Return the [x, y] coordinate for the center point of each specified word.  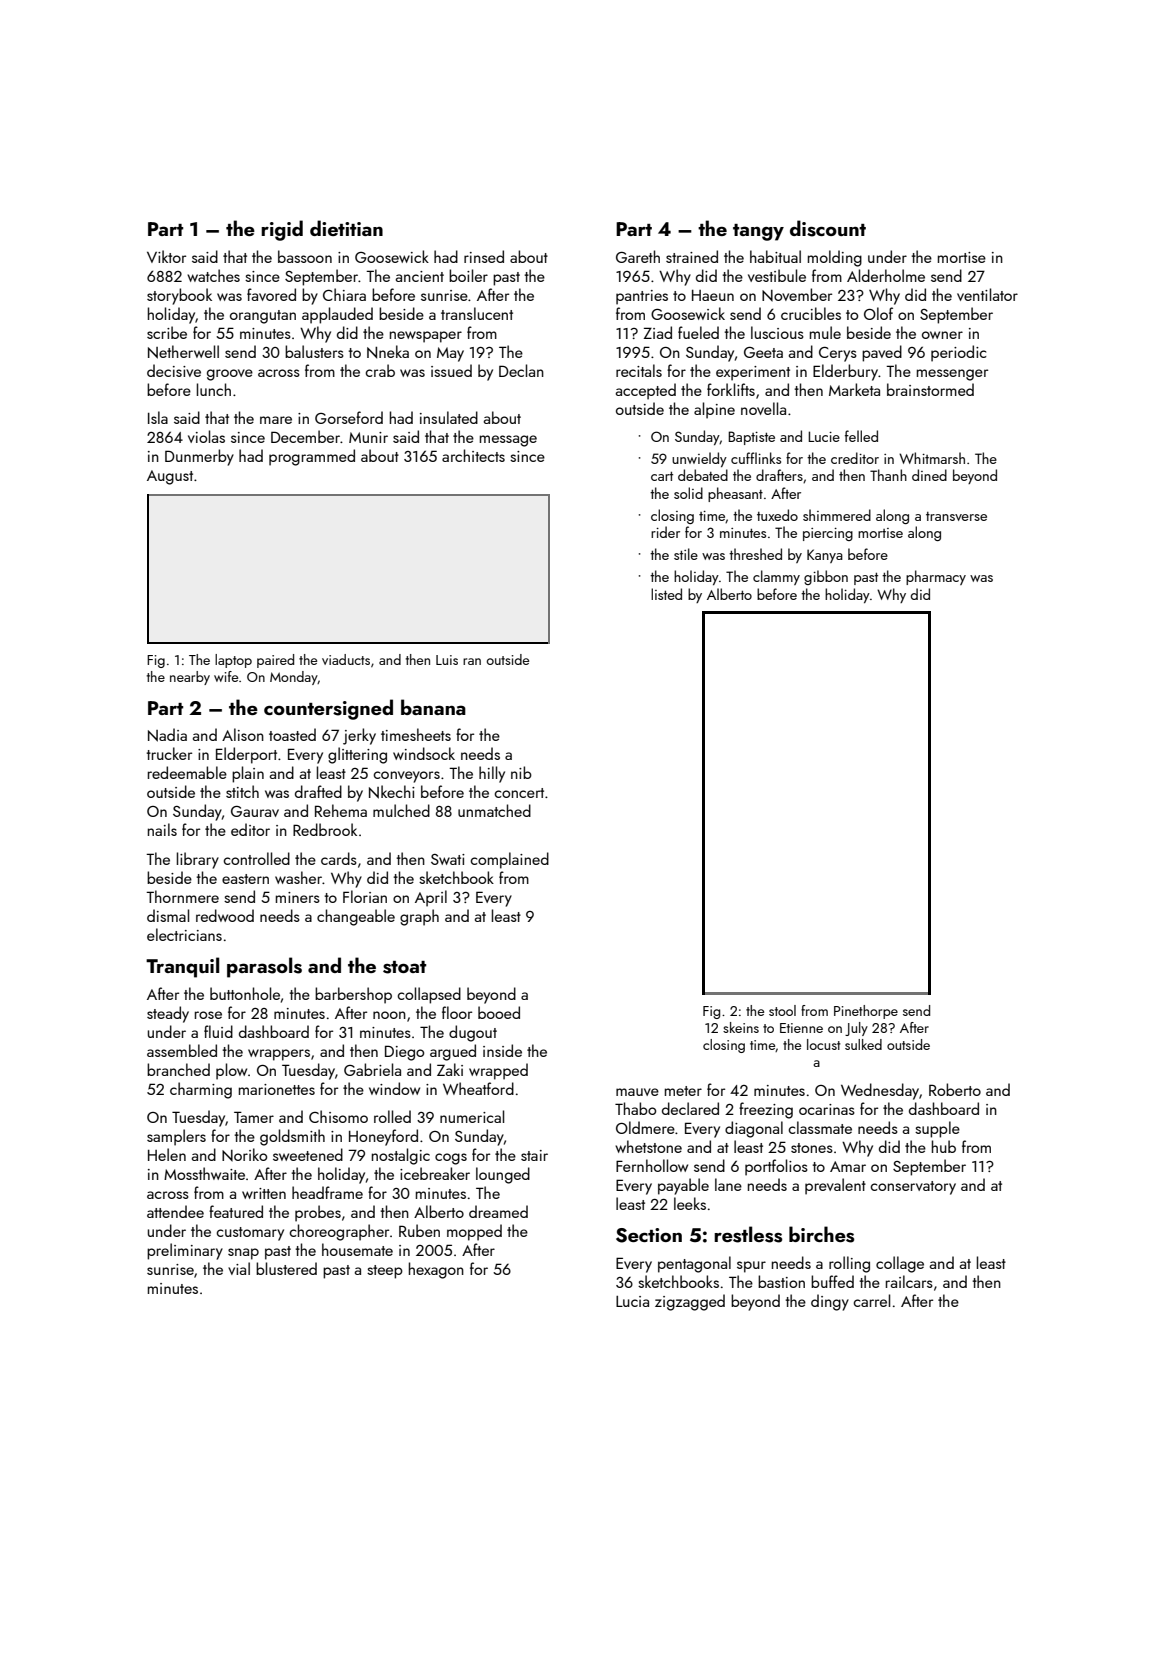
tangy [758, 232]
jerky [359, 736]
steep [385, 1272]
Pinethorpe [866, 1012]
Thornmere [182, 896]
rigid [282, 230]
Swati [448, 859]
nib [521, 772]
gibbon [826, 577]
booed [499, 1012]
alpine [714, 410]
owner [942, 335]
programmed [312, 457]
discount [828, 228]
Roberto [955, 1089]
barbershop [353, 995]
